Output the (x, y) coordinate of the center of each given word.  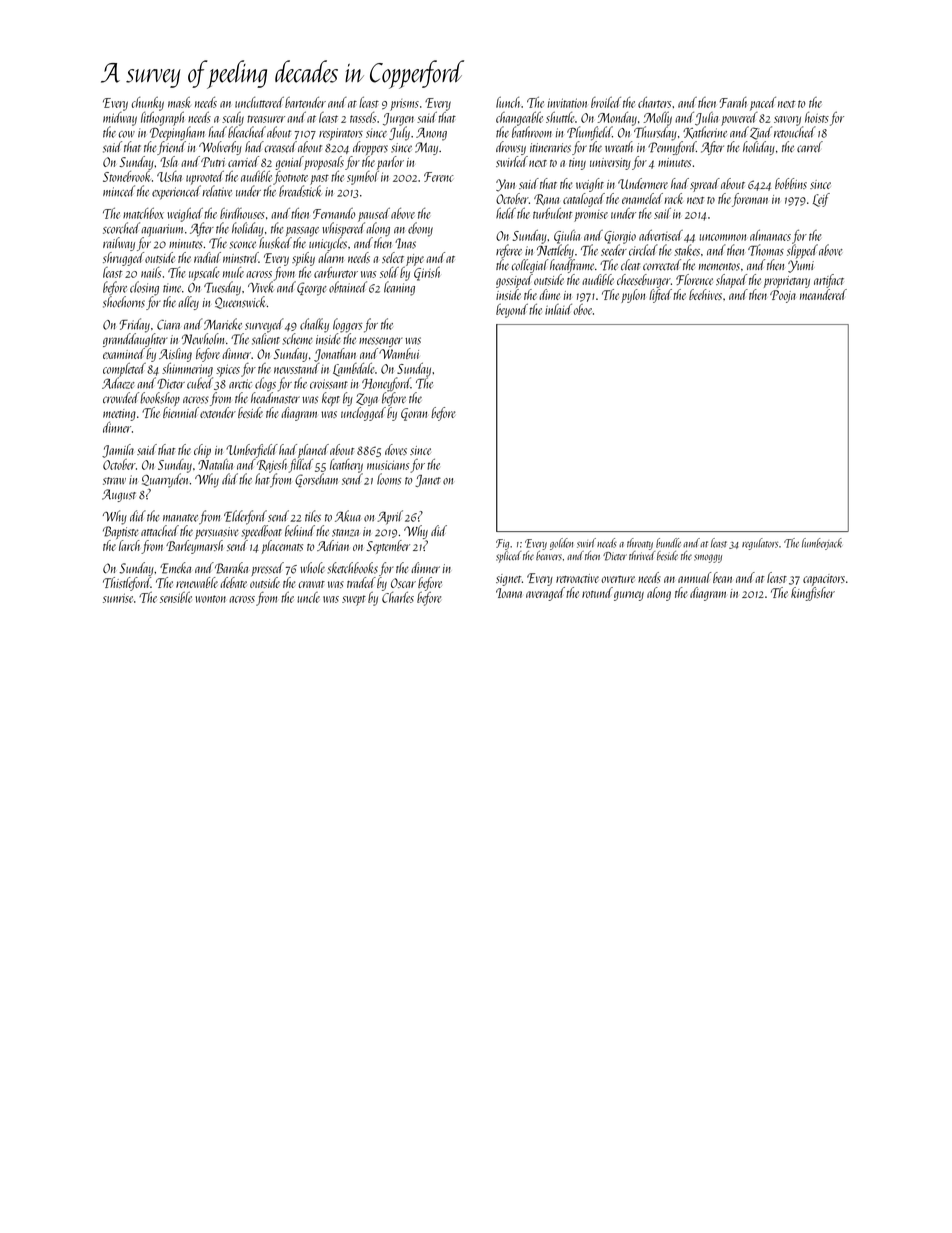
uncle (308, 597)
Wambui (399, 353)
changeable (519, 118)
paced (763, 104)
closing (144, 288)
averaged (545, 594)
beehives (705, 294)
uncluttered (259, 102)
